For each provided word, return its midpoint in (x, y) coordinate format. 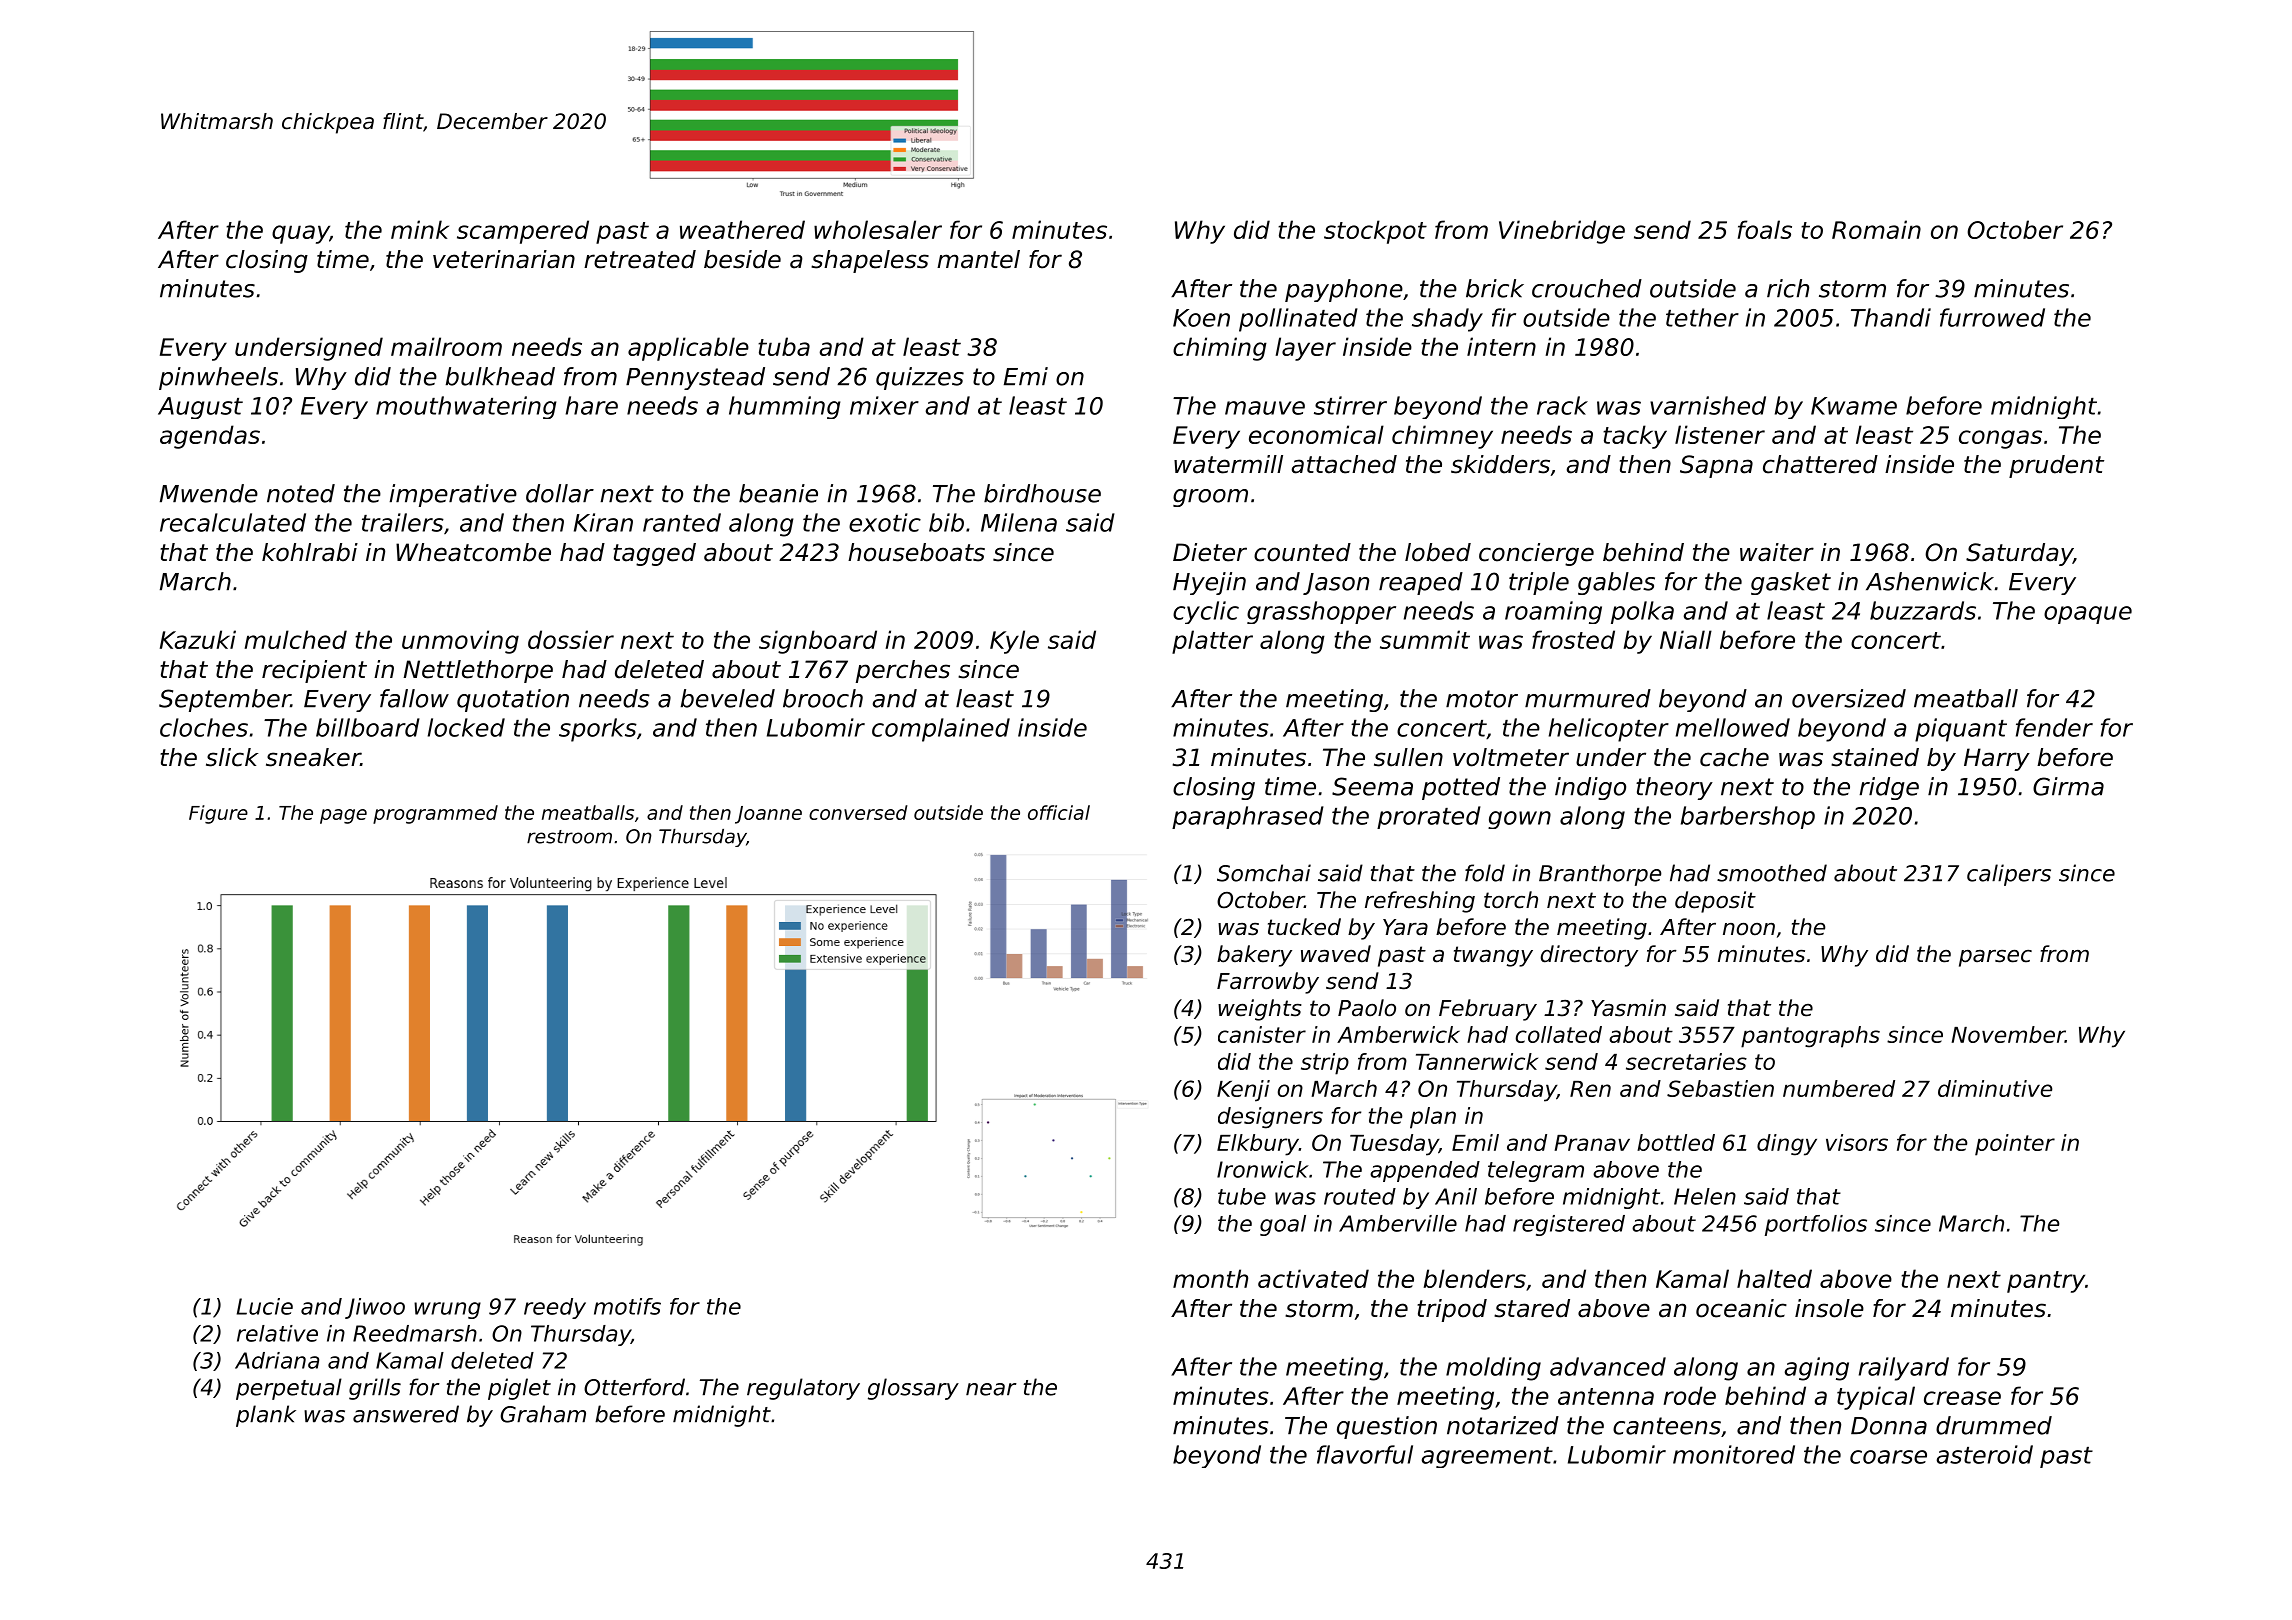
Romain (1876, 229)
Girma (2068, 786)
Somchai (1264, 873)
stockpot (1375, 232)
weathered (742, 229)
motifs (627, 1306)
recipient (314, 671)
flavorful (1365, 1454)
